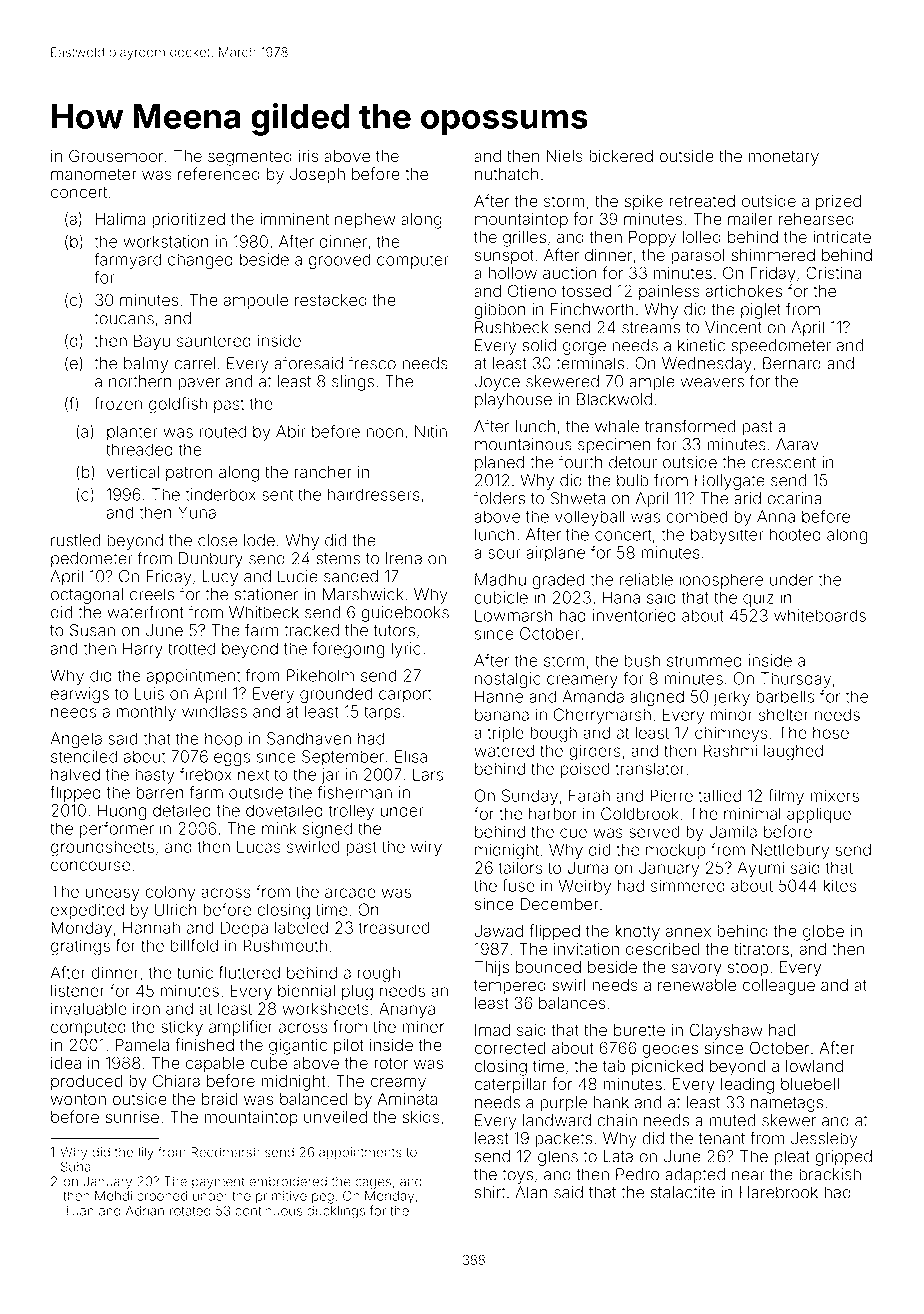 The image size is (924, 1314). I want to click on nostalgic, so click(508, 680).
